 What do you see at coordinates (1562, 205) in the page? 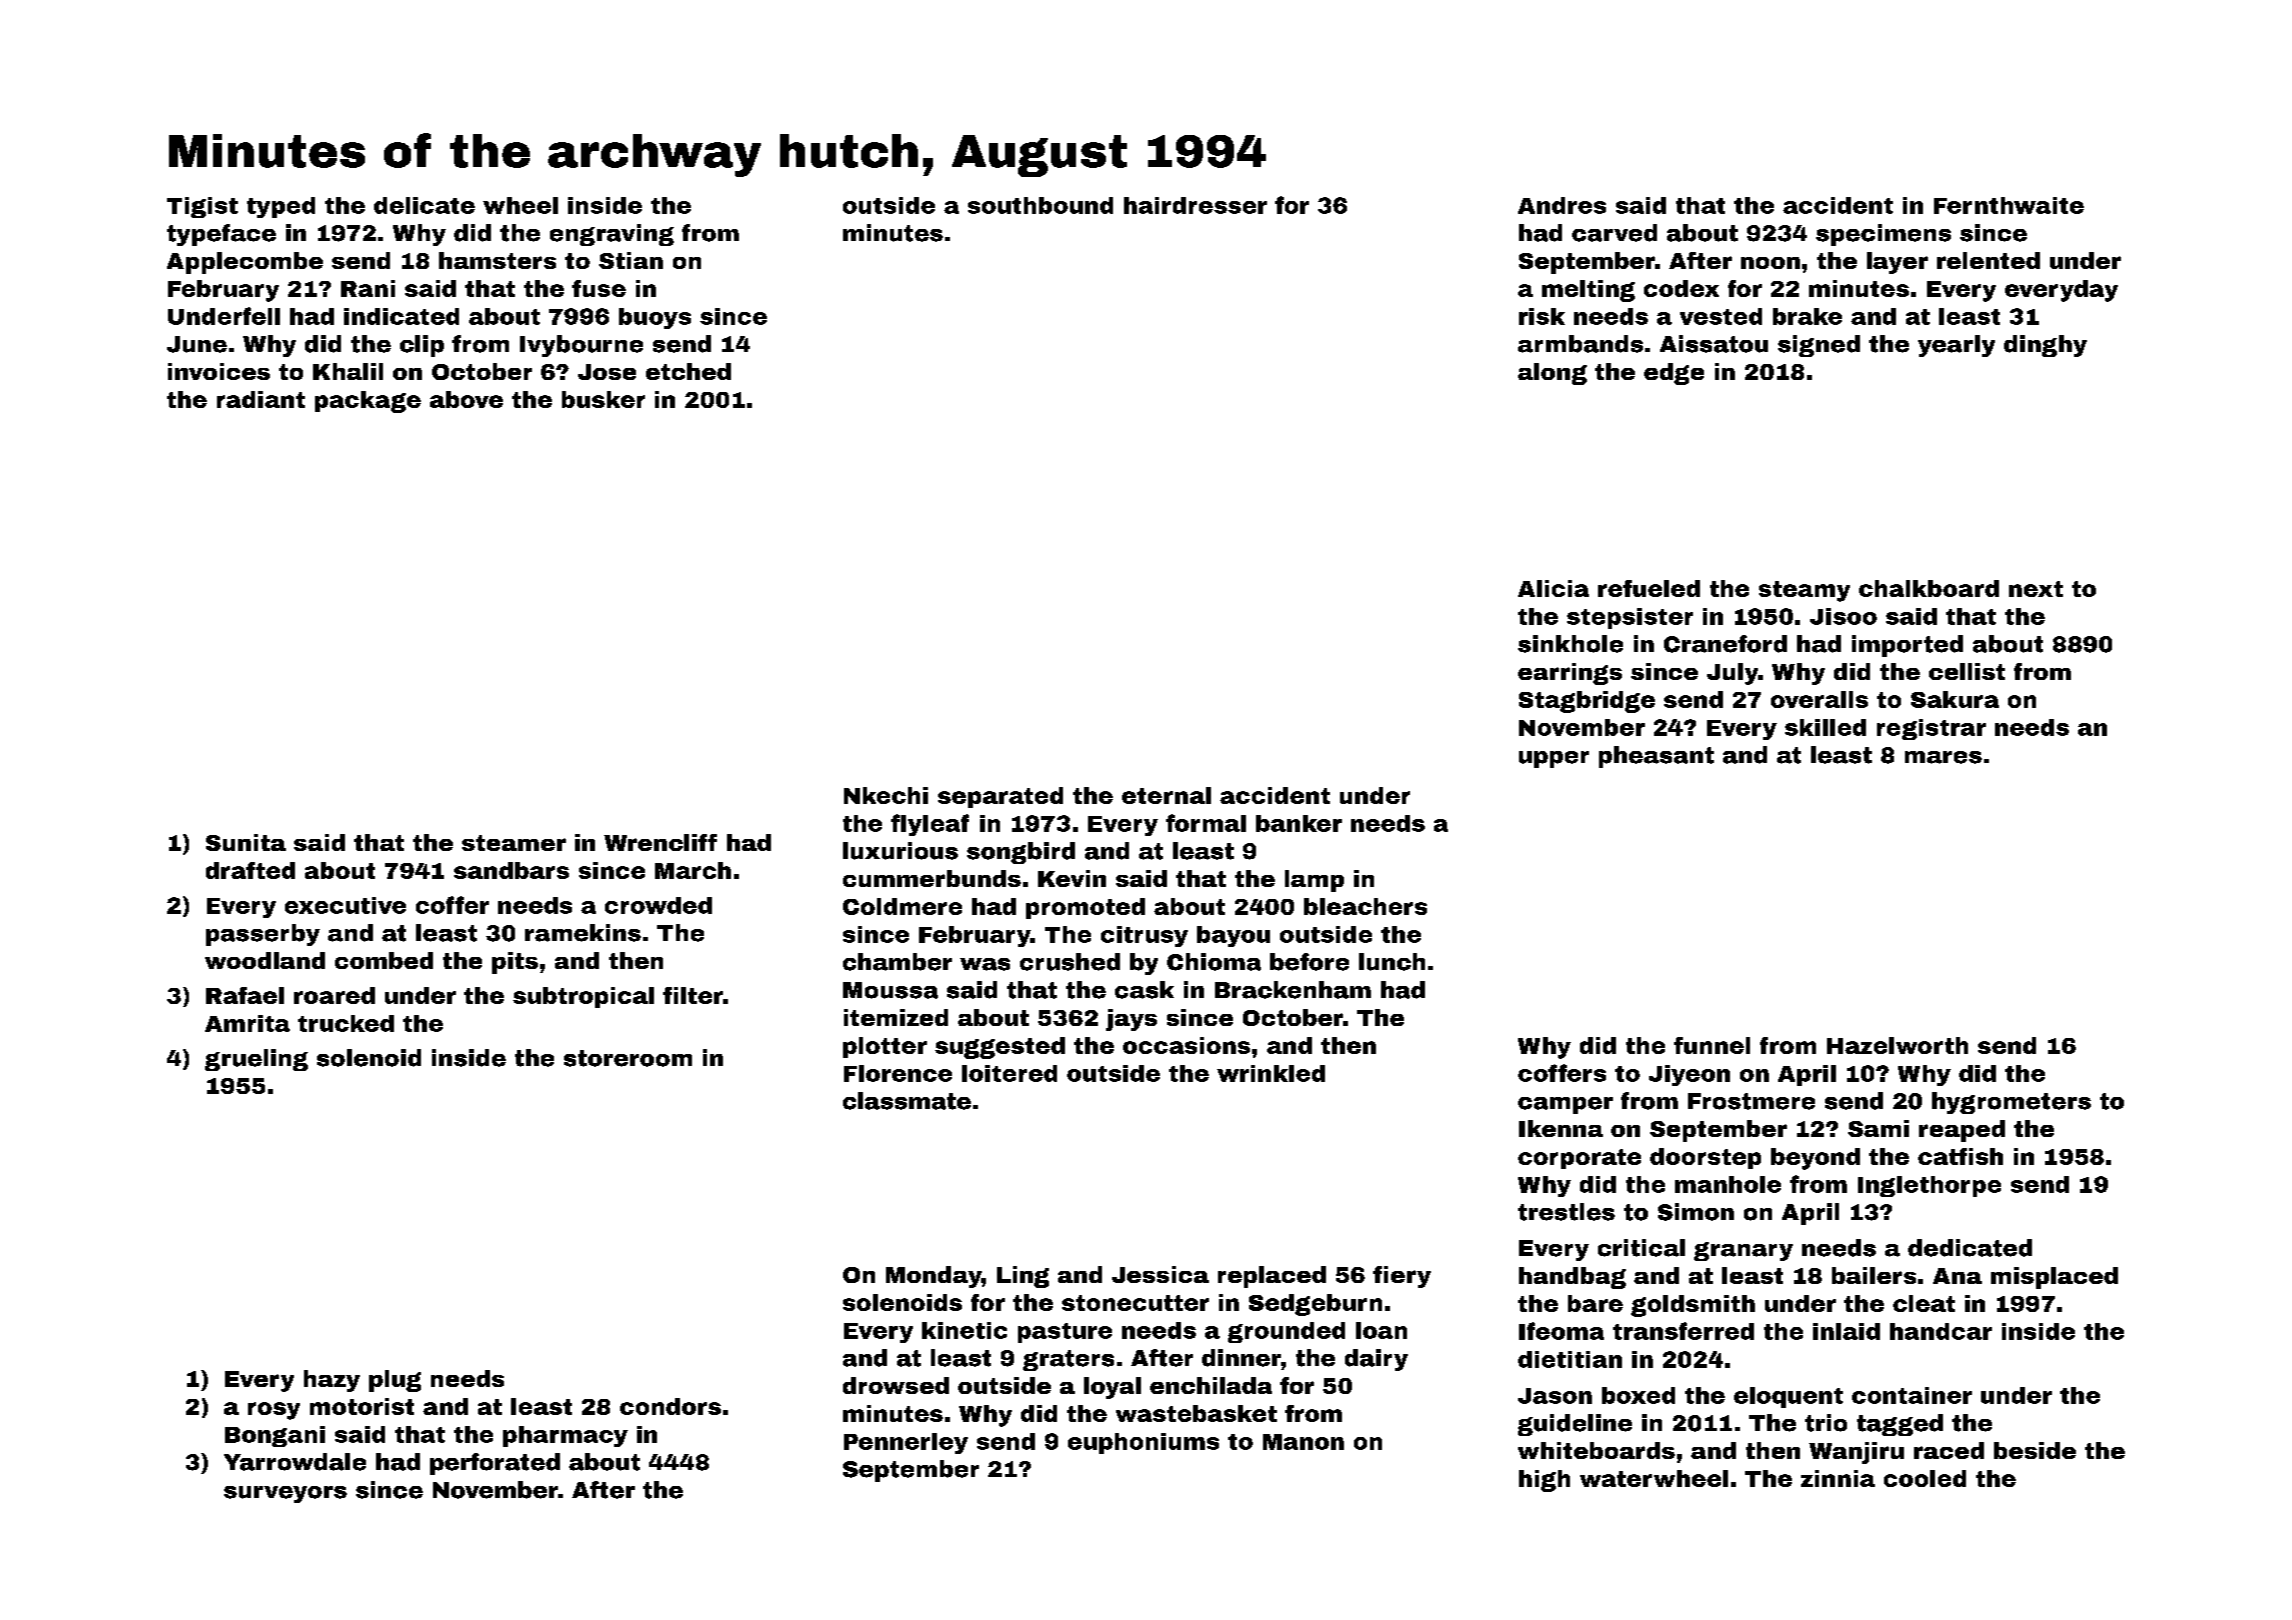
I see `Andres` at bounding box center [1562, 205].
